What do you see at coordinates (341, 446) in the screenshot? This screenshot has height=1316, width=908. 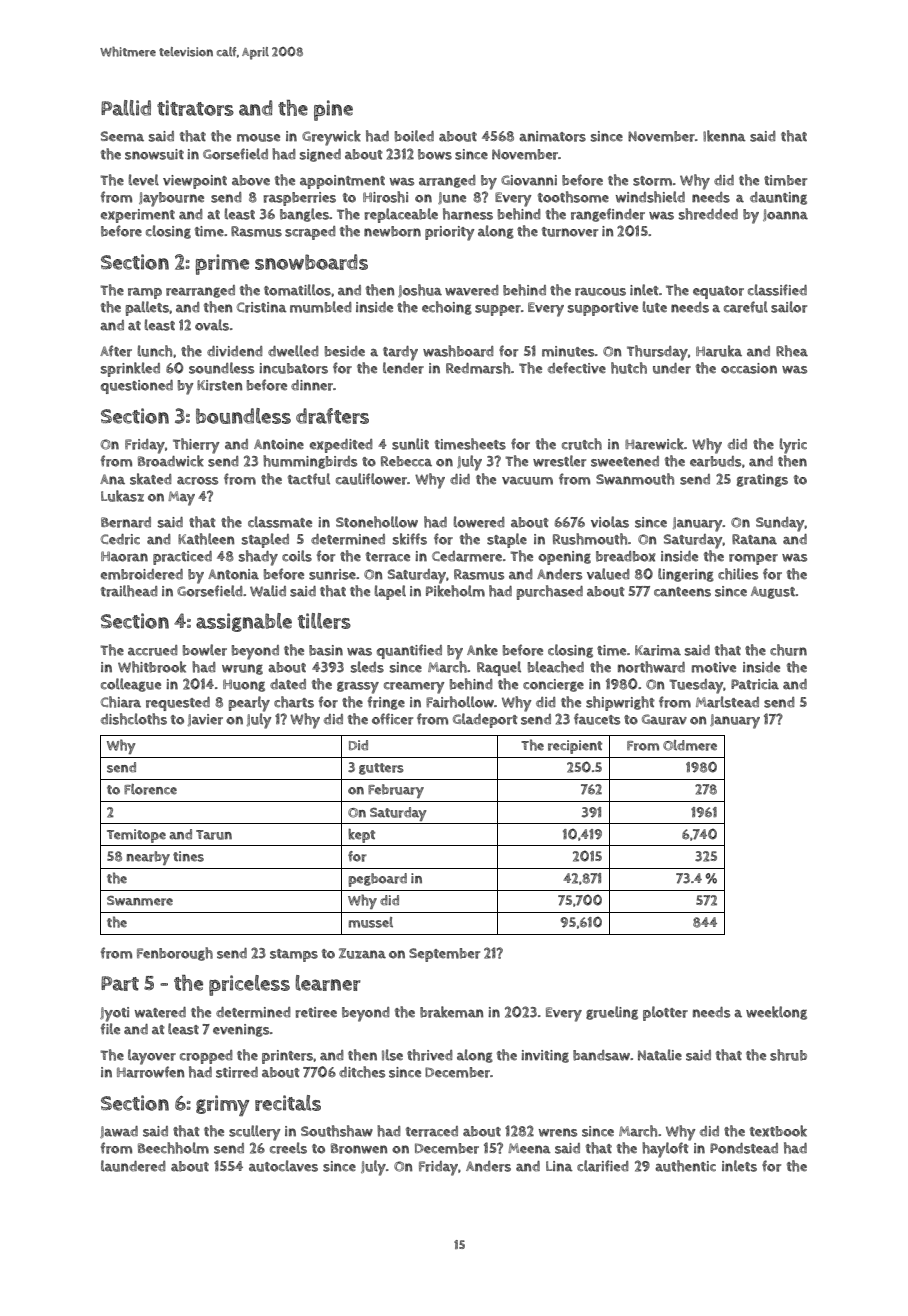 I see `expedited` at bounding box center [341, 446].
